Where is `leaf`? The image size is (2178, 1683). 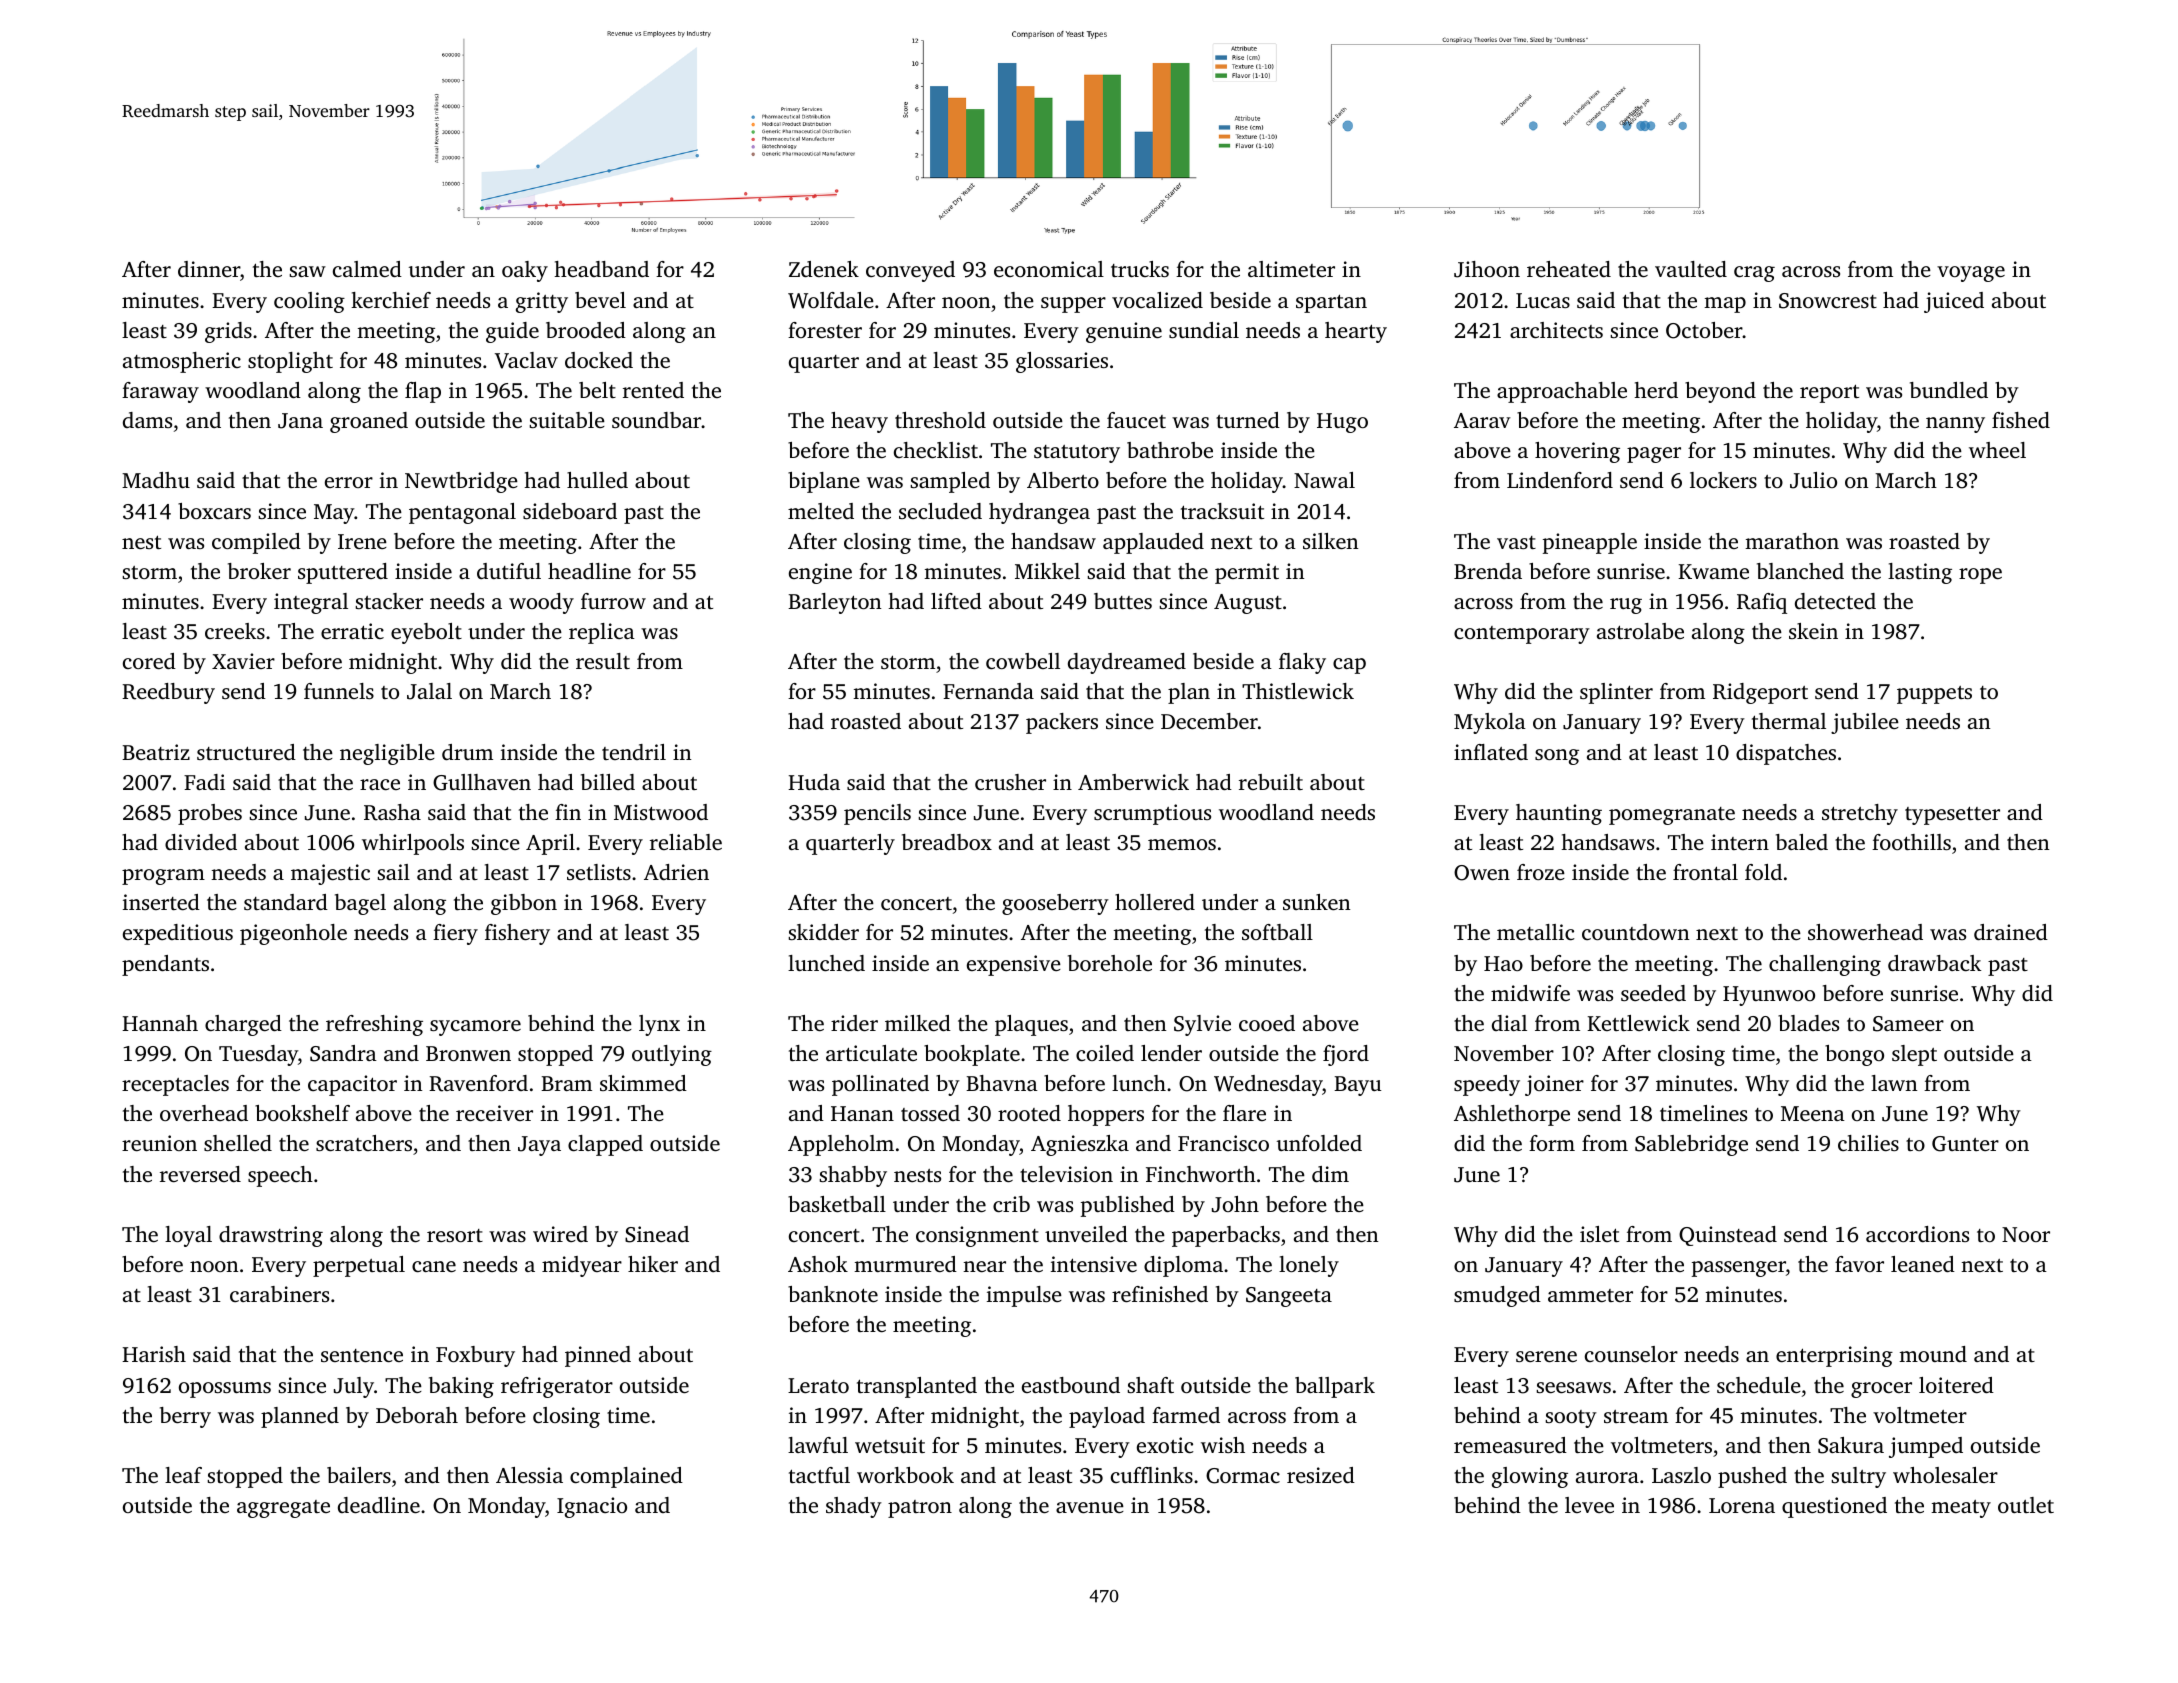
leaf is located at coordinates (183, 1475).
